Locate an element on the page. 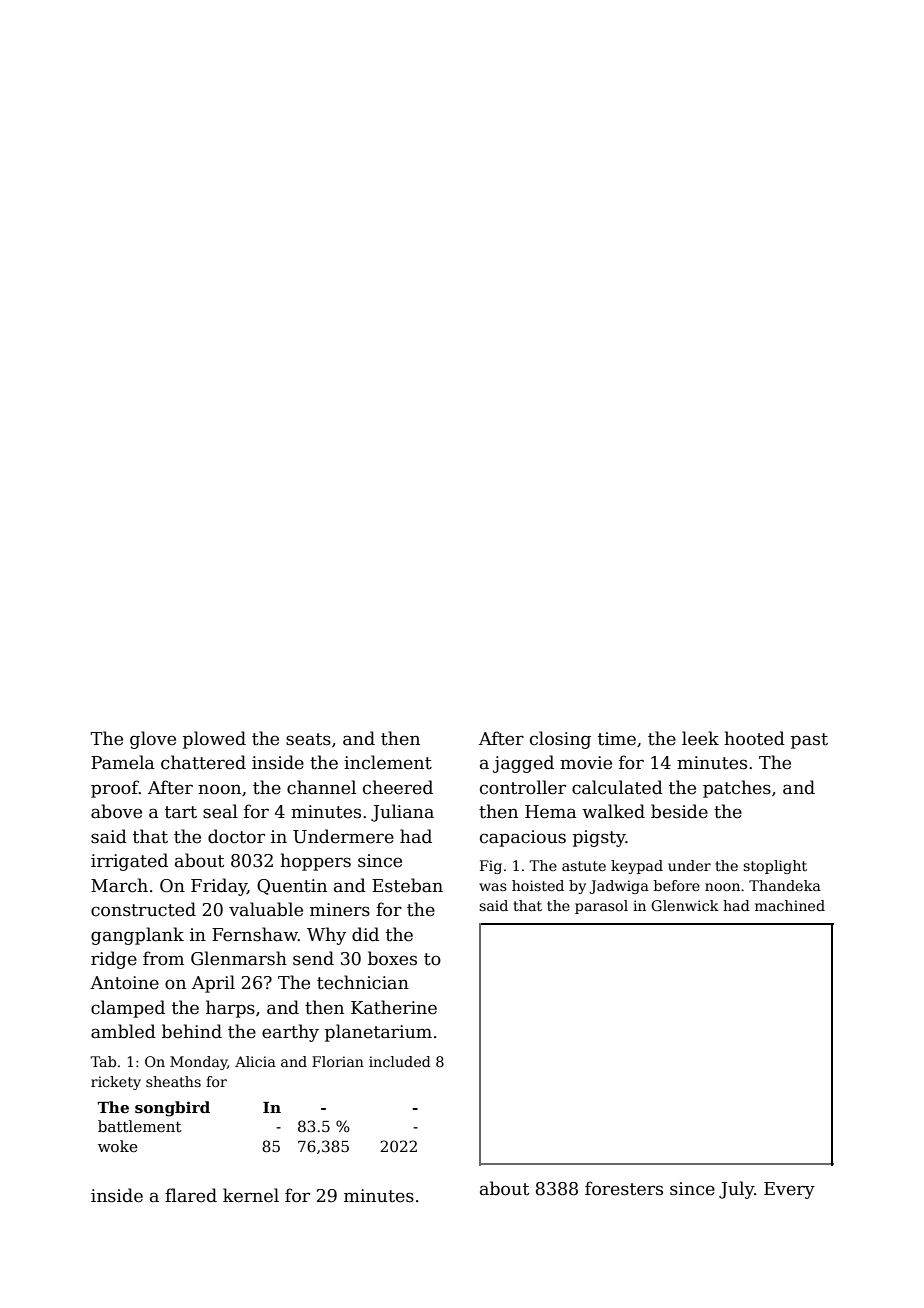  stoplight is located at coordinates (775, 867).
